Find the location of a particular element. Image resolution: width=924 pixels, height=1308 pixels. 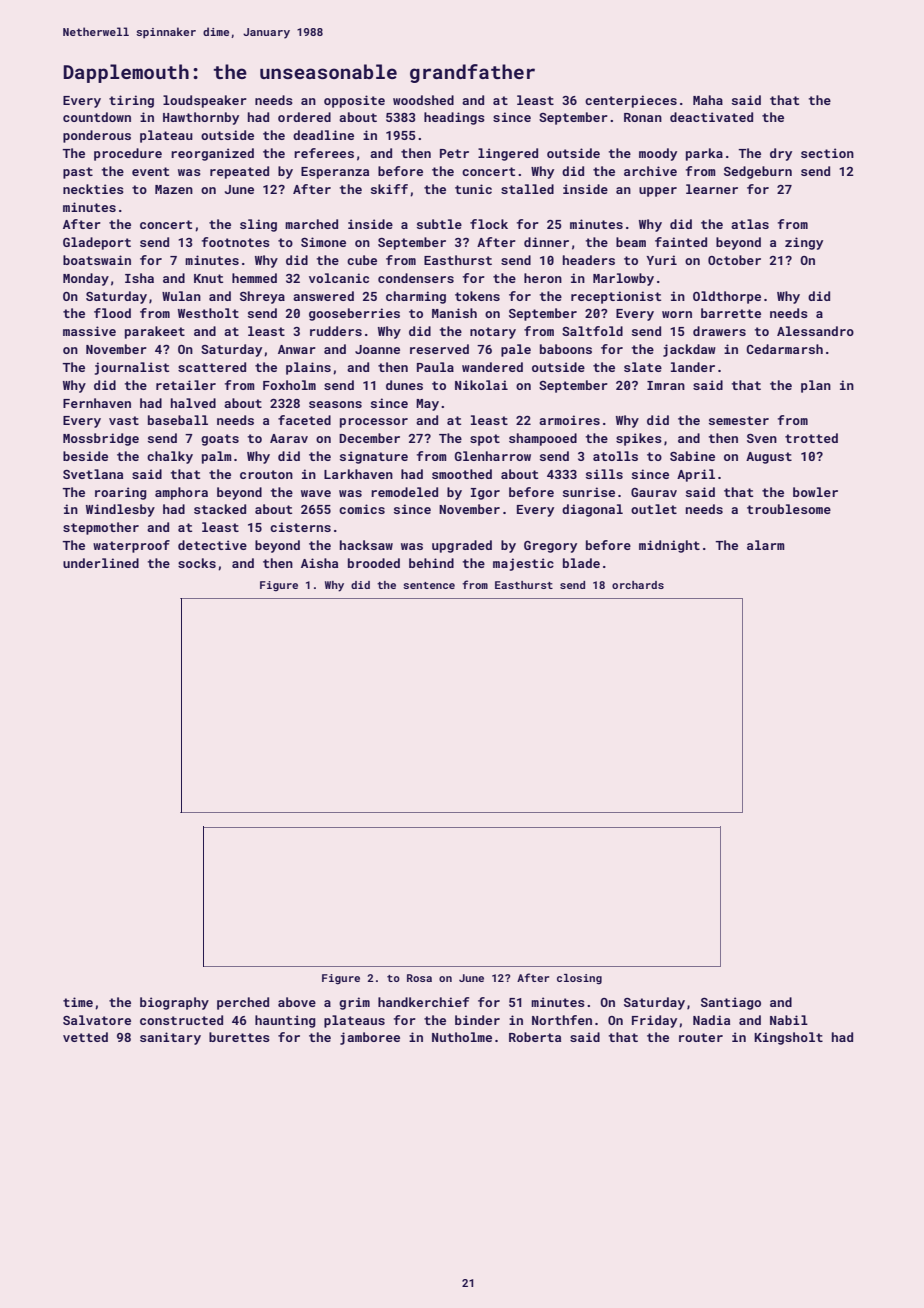

comics is located at coordinates (362, 509).
